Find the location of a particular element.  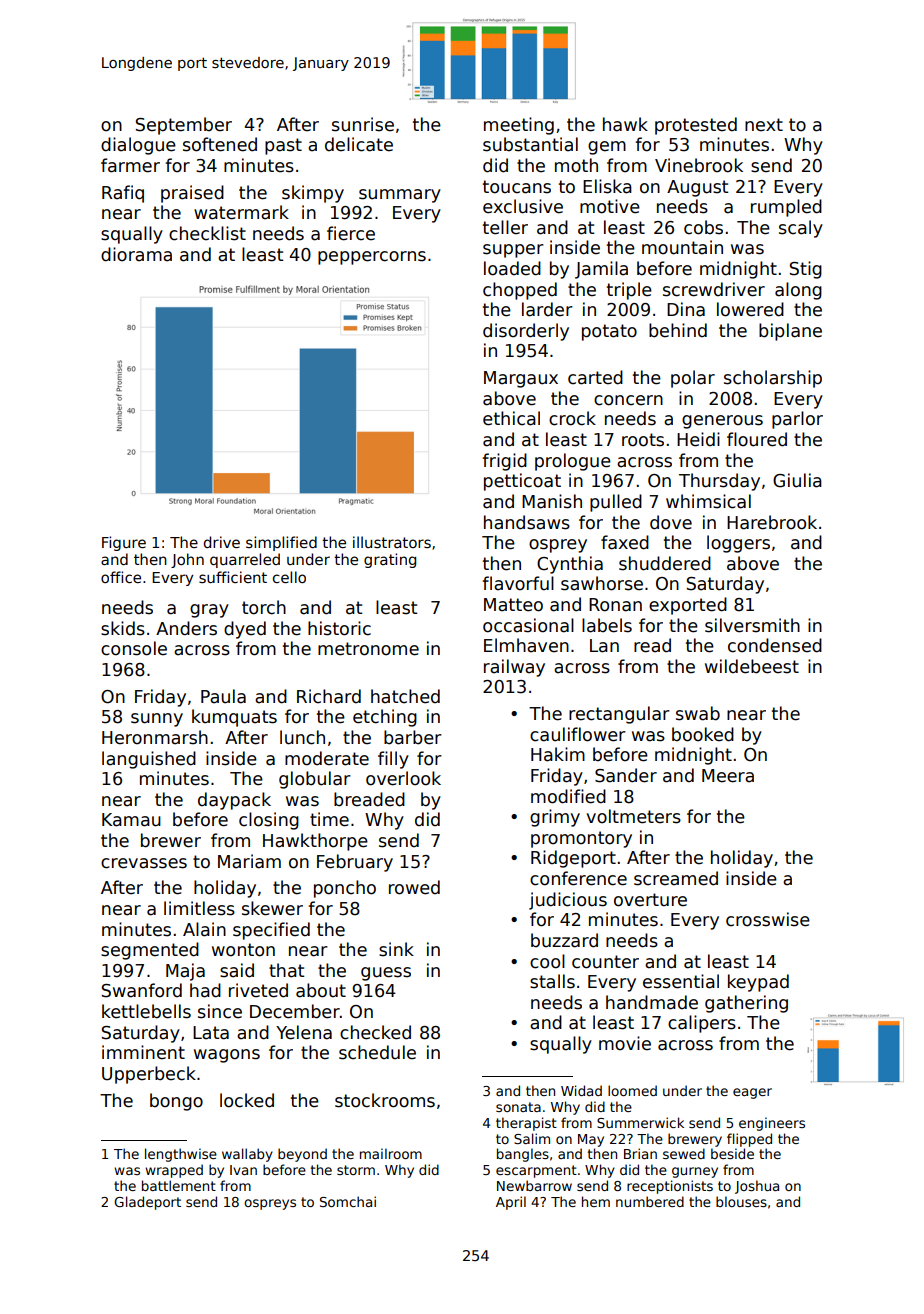

dyed is located at coordinates (245, 630).
